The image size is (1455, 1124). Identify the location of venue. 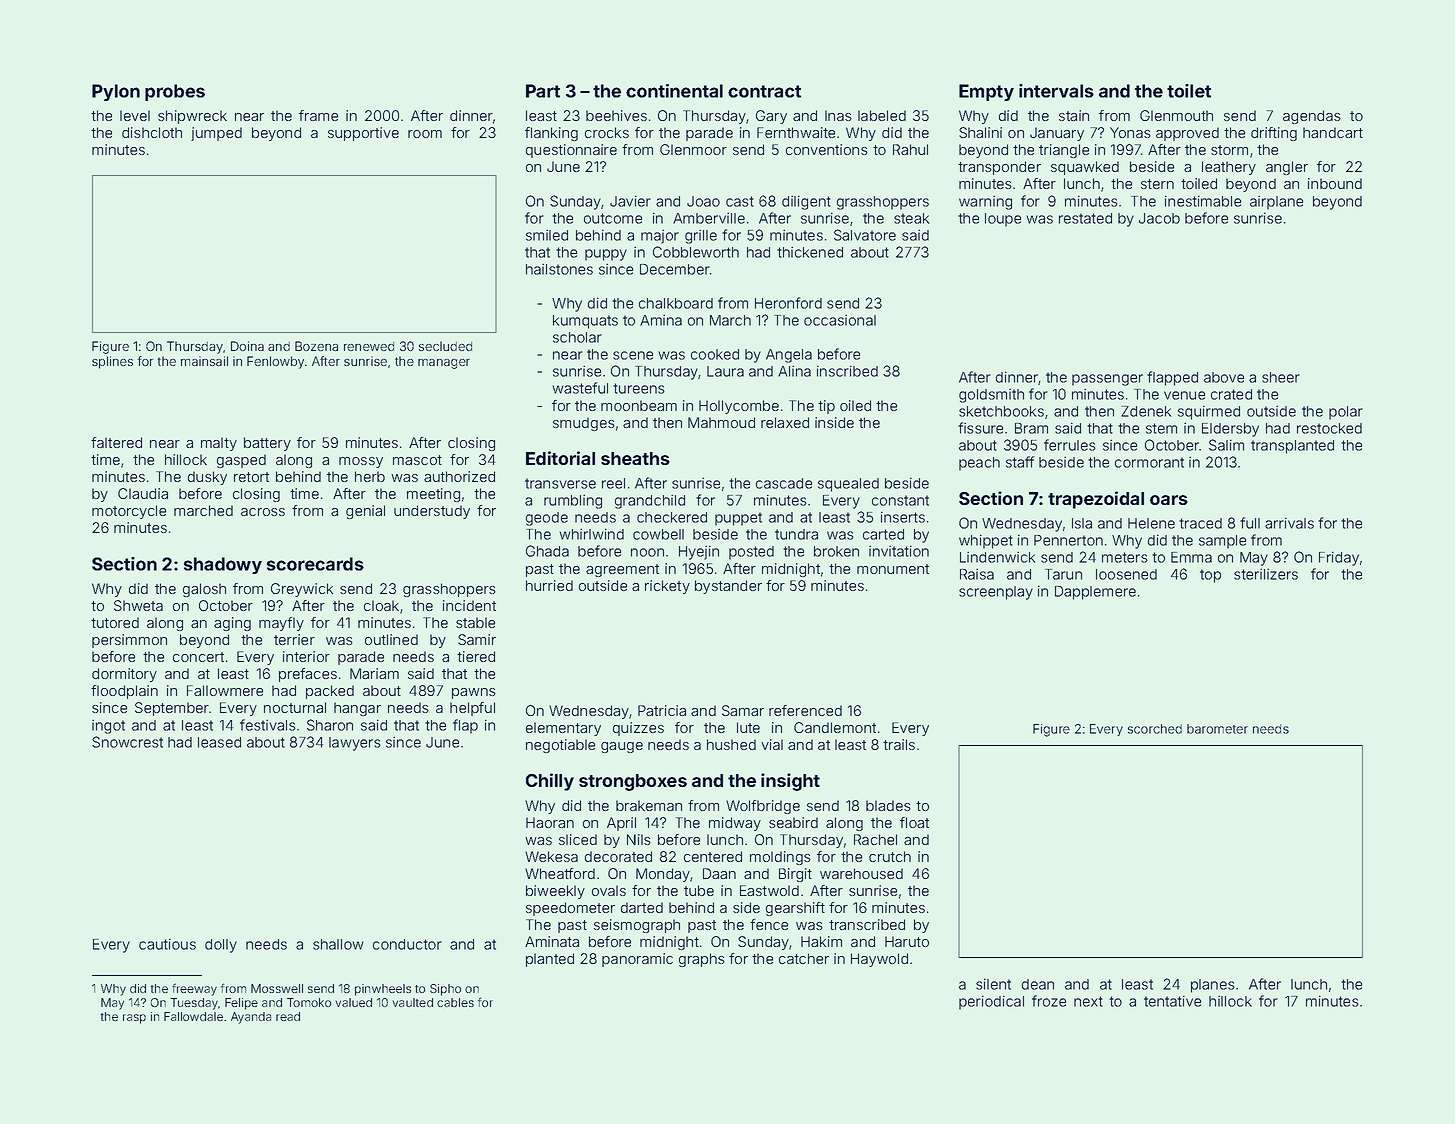
(1184, 395).
